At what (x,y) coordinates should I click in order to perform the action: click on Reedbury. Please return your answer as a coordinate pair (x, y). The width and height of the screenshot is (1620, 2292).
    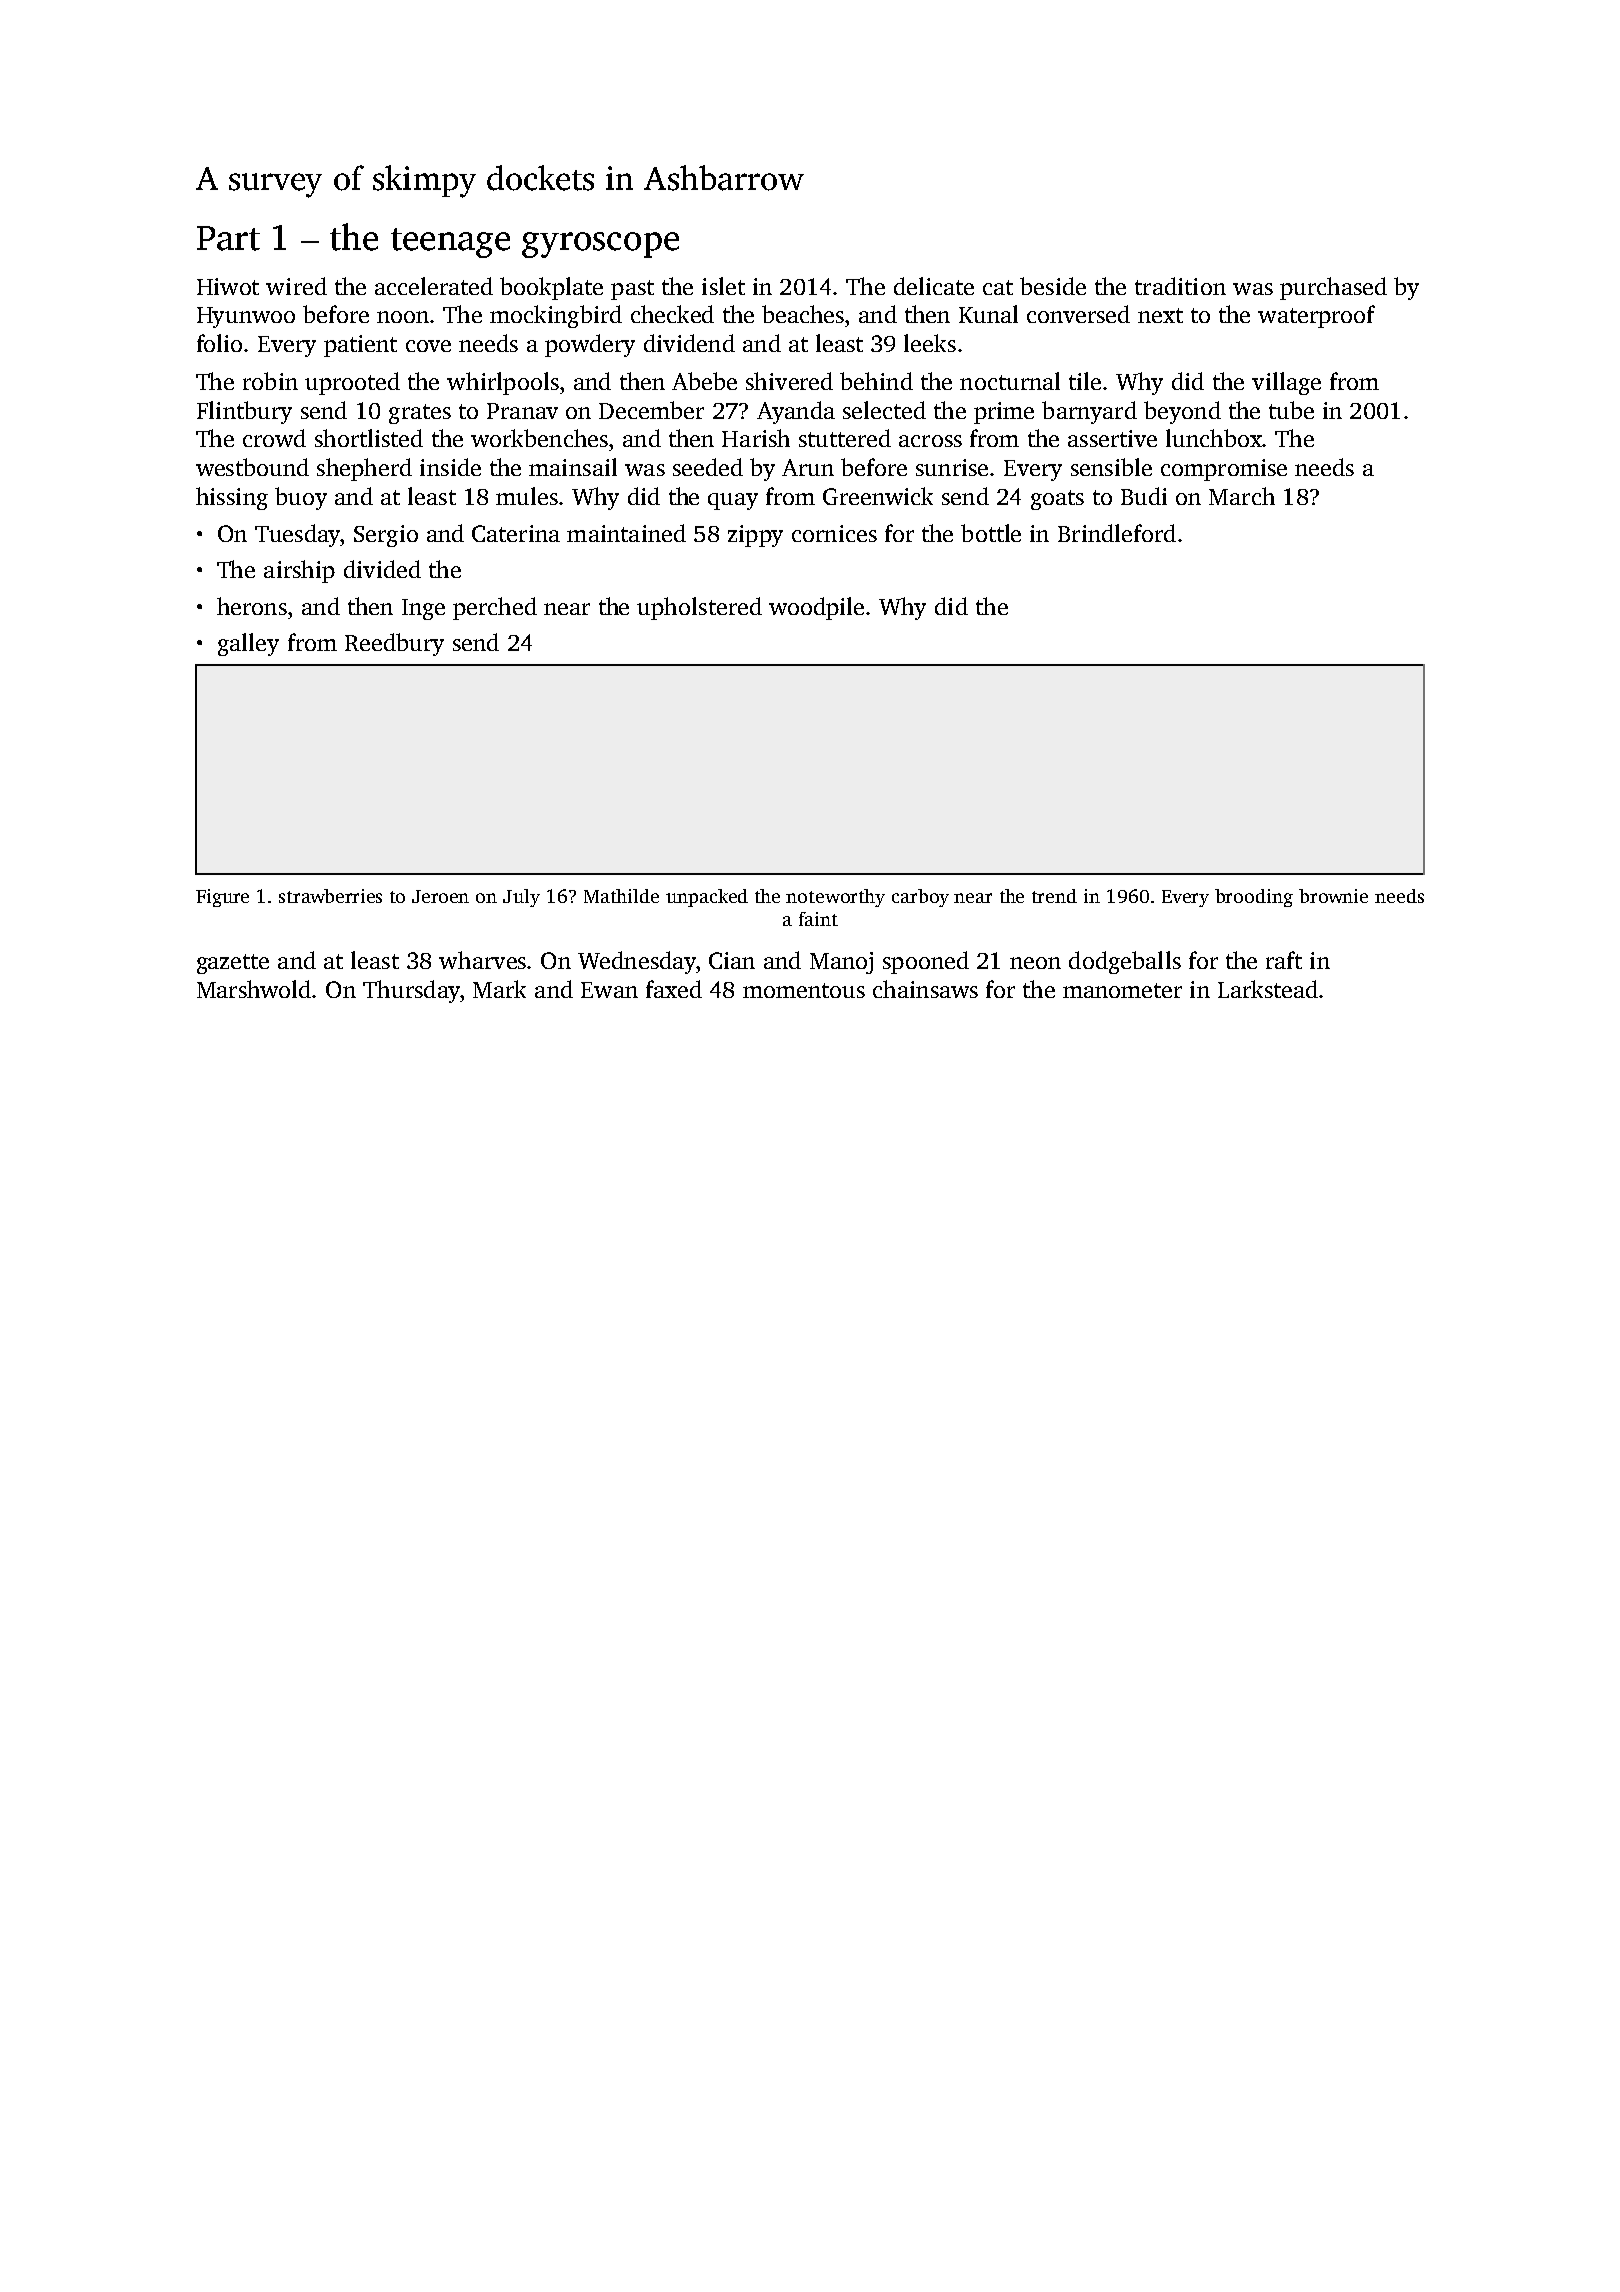
    Looking at the image, I should click on (394, 644).
